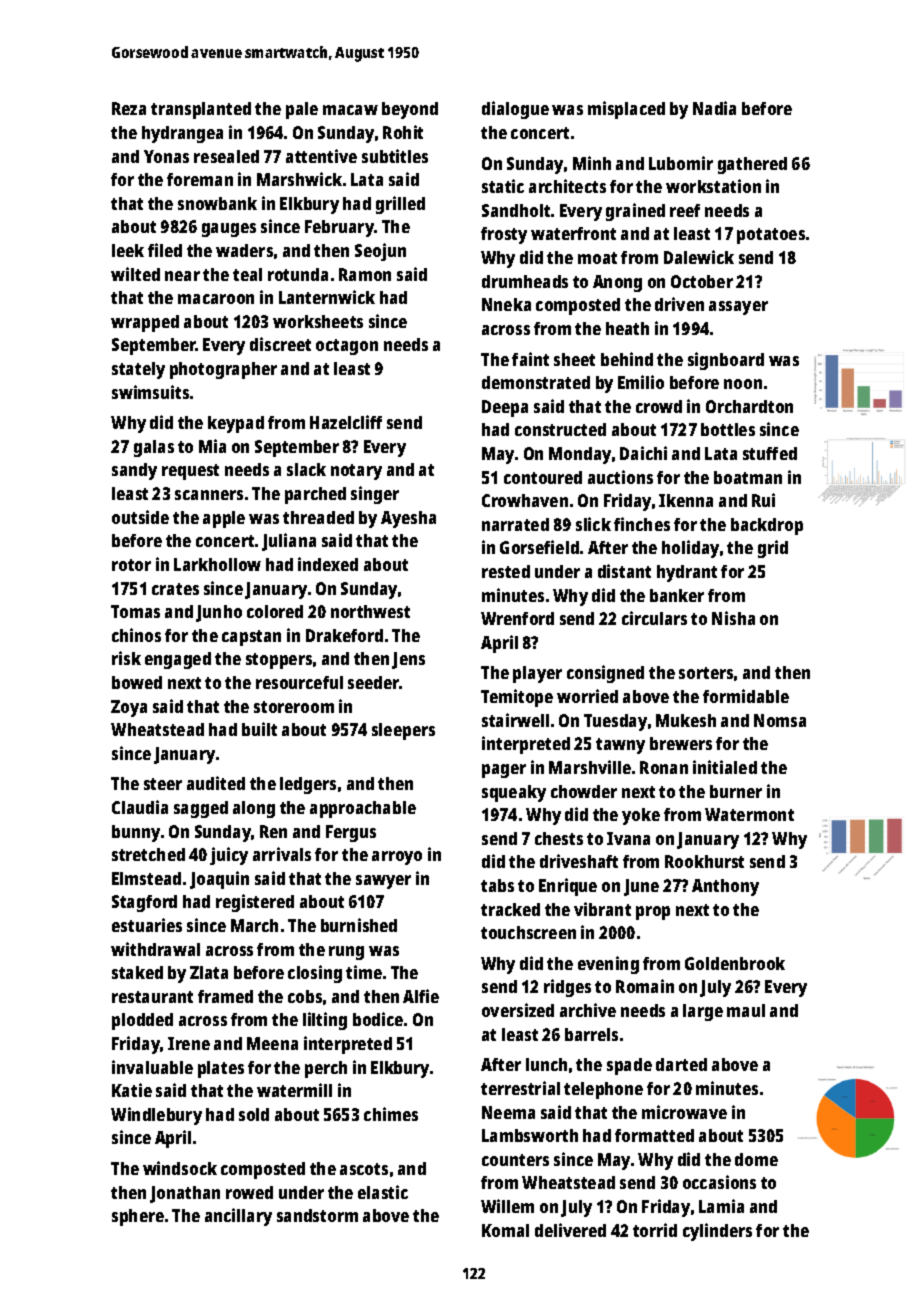 This screenshot has width=924, height=1314. What do you see at coordinates (317, 1215) in the screenshot?
I see `sandstorm` at bounding box center [317, 1215].
